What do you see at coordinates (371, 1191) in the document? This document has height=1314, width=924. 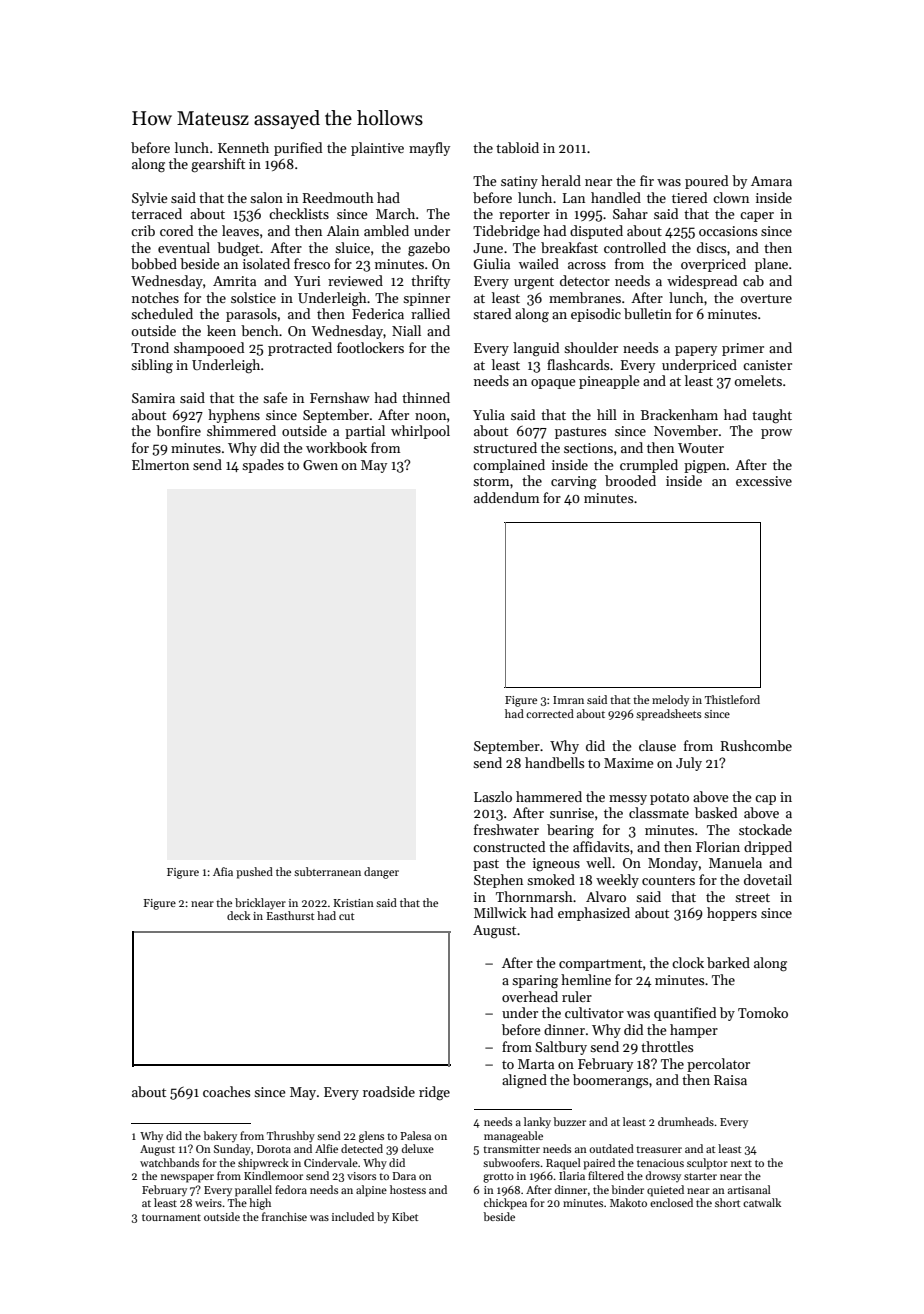 I see `alpine` at bounding box center [371, 1191].
